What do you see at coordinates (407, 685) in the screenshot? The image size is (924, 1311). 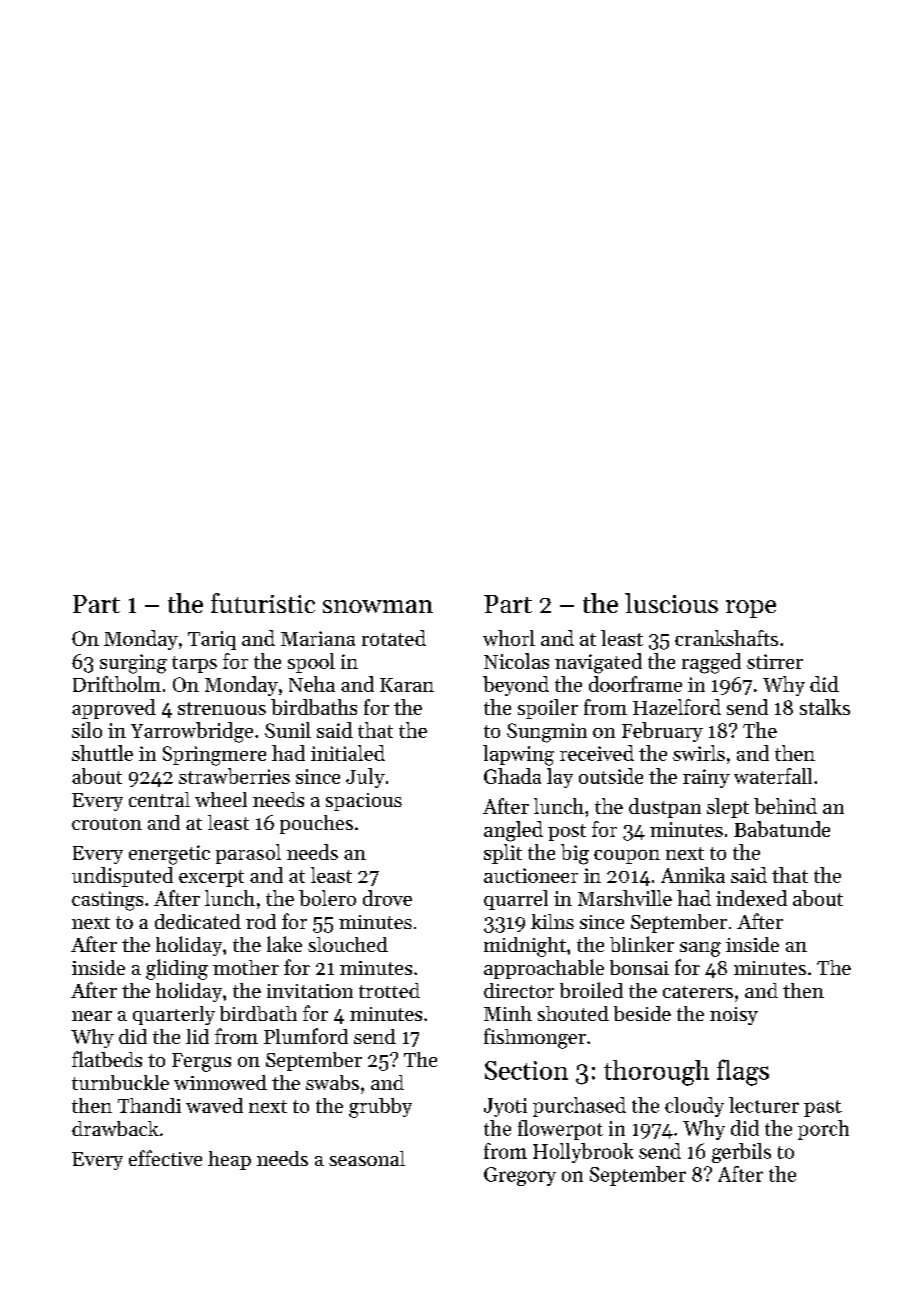 I see `Karan` at bounding box center [407, 685].
